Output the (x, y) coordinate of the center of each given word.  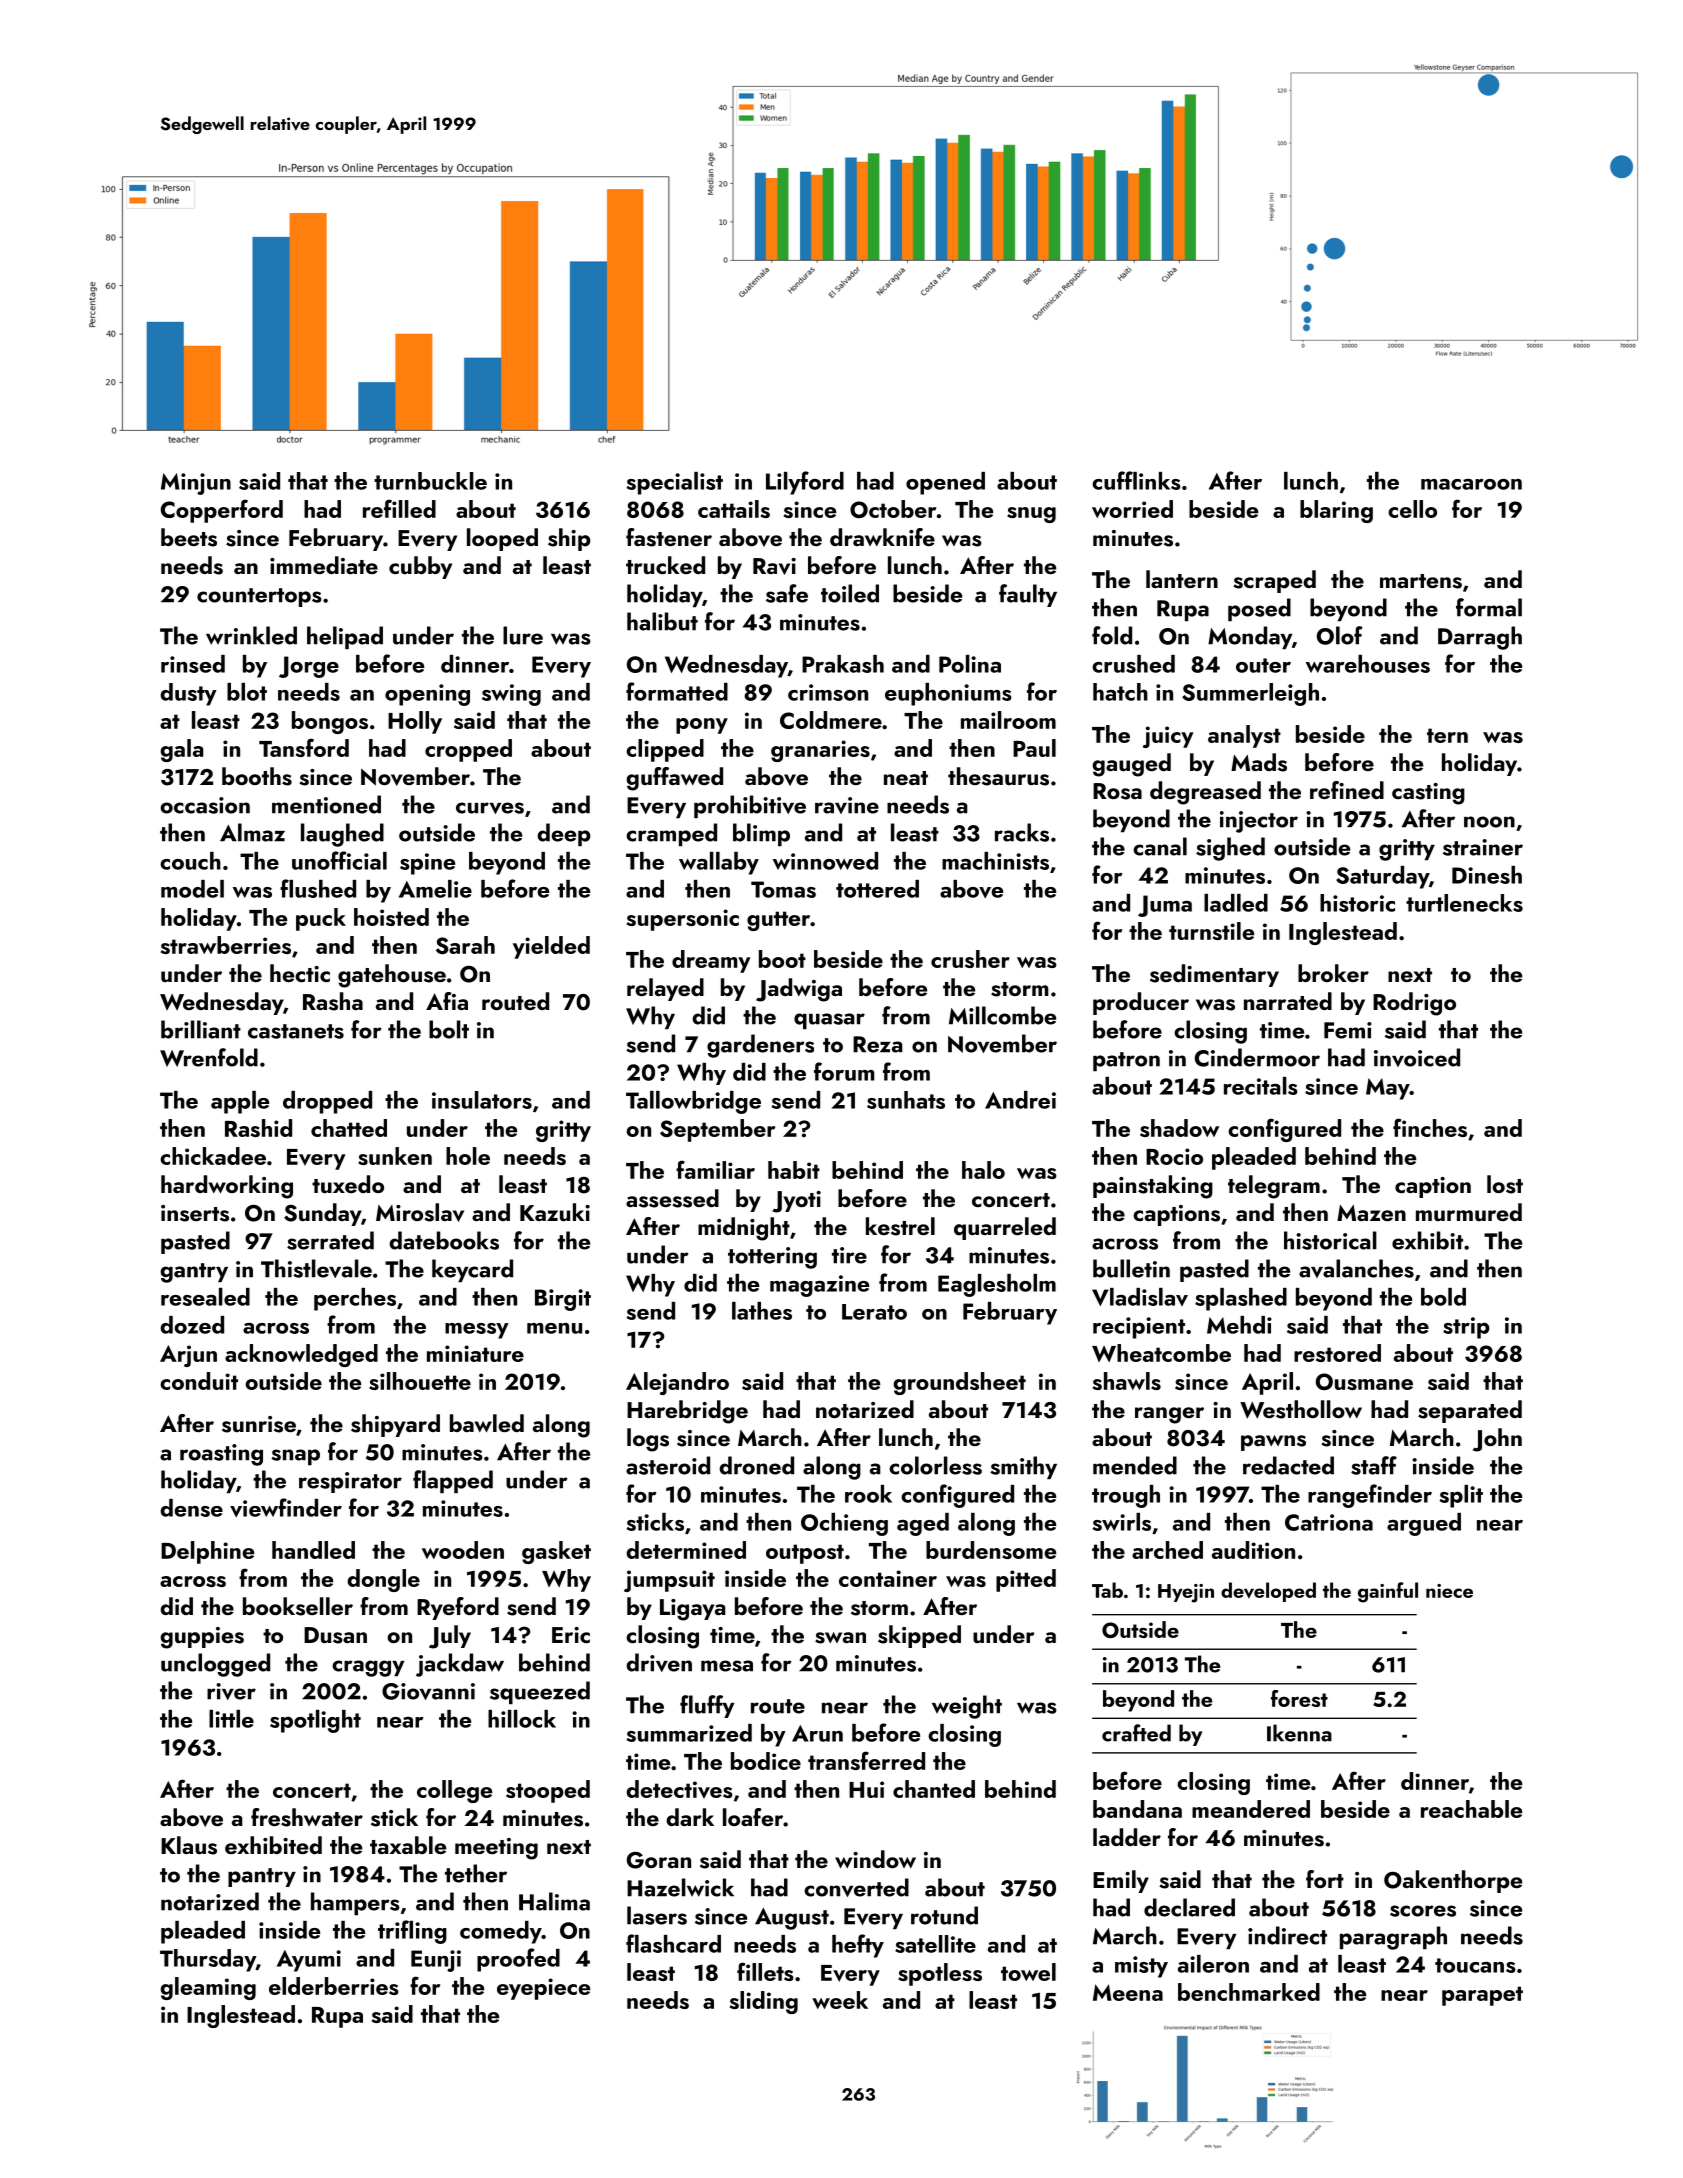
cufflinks (1136, 480)
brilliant (201, 1029)
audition (1253, 1550)
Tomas (783, 889)
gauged (1131, 765)
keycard (472, 1270)
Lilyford (805, 483)
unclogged (215, 1665)
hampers (355, 1903)
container (888, 1578)
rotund (944, 1915)
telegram (1274, 1187)
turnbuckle (430, 481)
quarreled (1005, 1228)
